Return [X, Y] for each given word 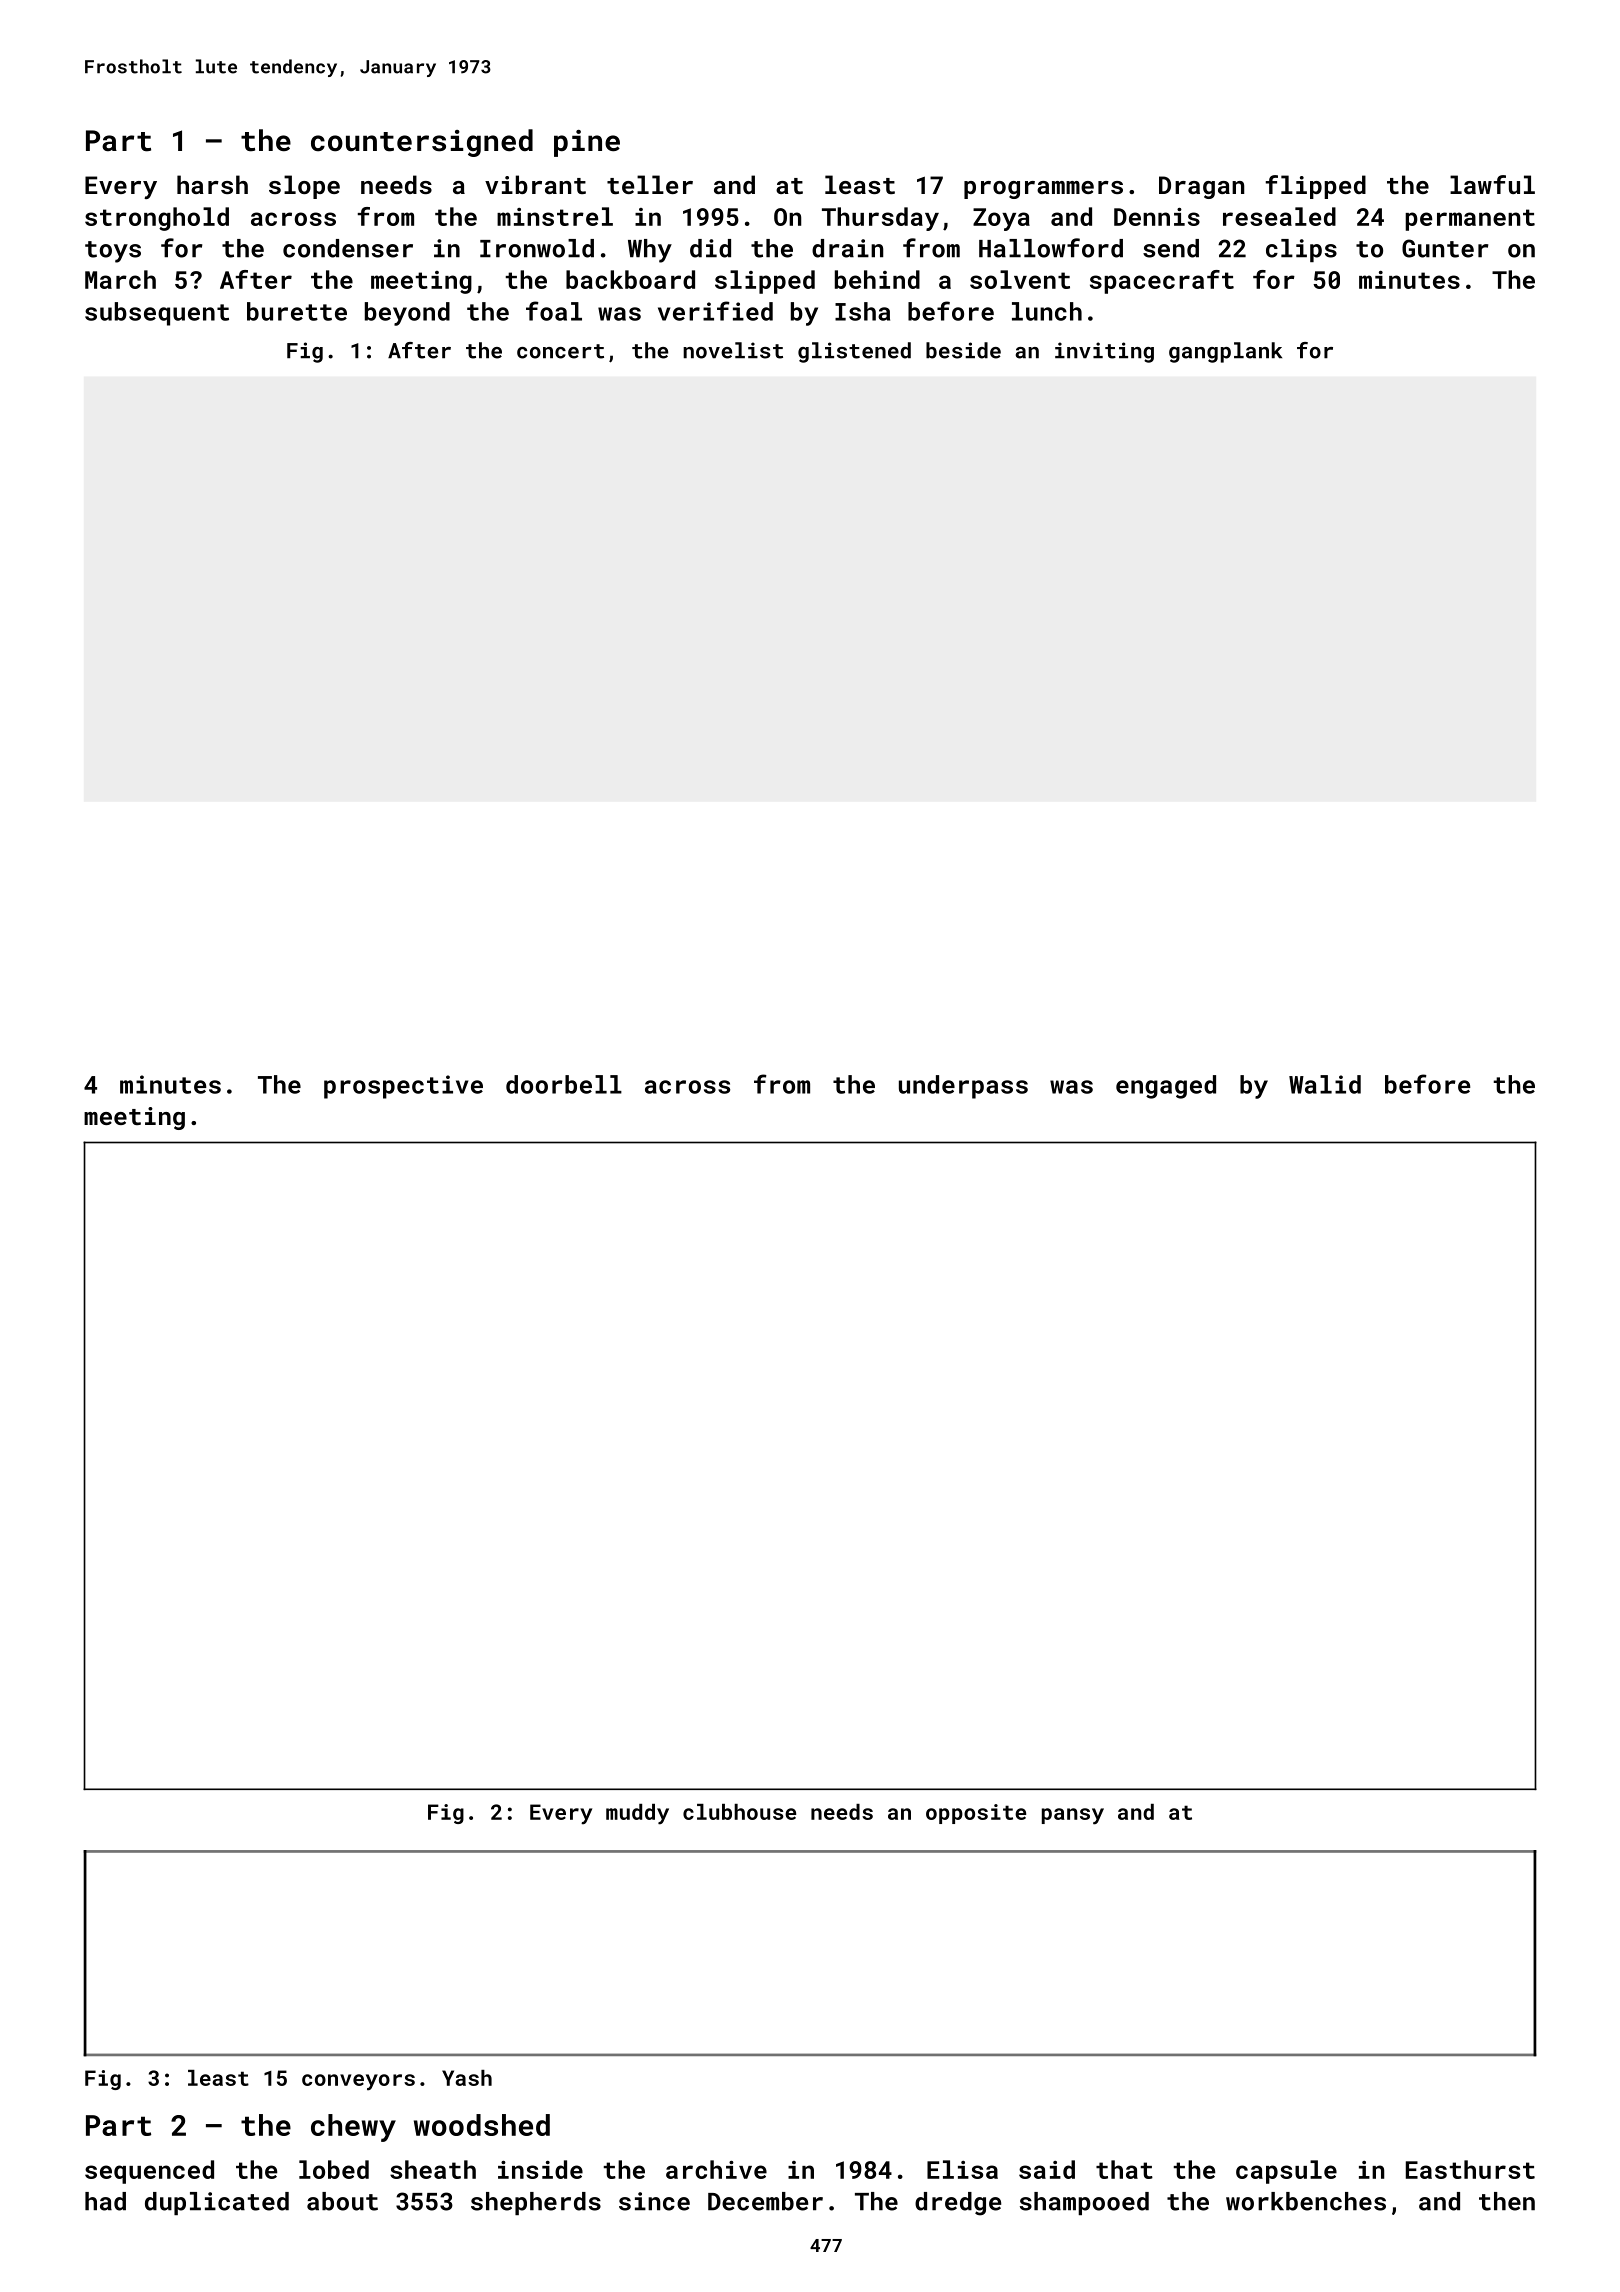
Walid [1325, 1084]
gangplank [1225, 352]
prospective [403, 1087]
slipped [765, 282]
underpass [963, 1087]
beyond [407, 314]
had [105, 2201]
